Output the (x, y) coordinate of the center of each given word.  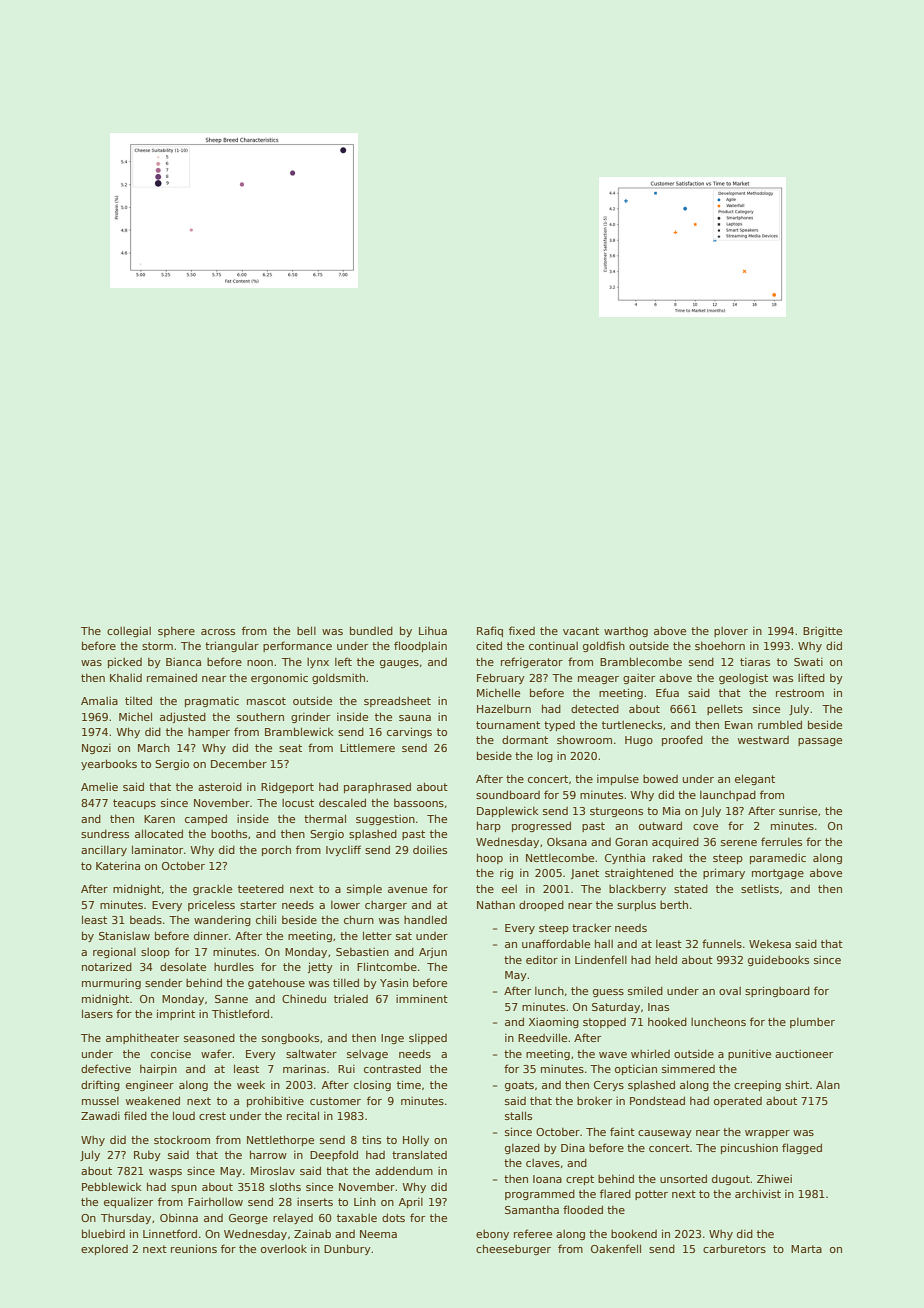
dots (393, 1217)
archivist (758, 1193)
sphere (176, 632)
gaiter (639, 679)
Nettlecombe (560, 858)
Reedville (542, 1037)
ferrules (781, 841)
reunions (194, 1248)
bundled (371, 630)
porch (276, 850)
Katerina (118, 866)
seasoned (209, 1038)
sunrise (798, 811)
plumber (812, 1023)
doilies (430, 850)
